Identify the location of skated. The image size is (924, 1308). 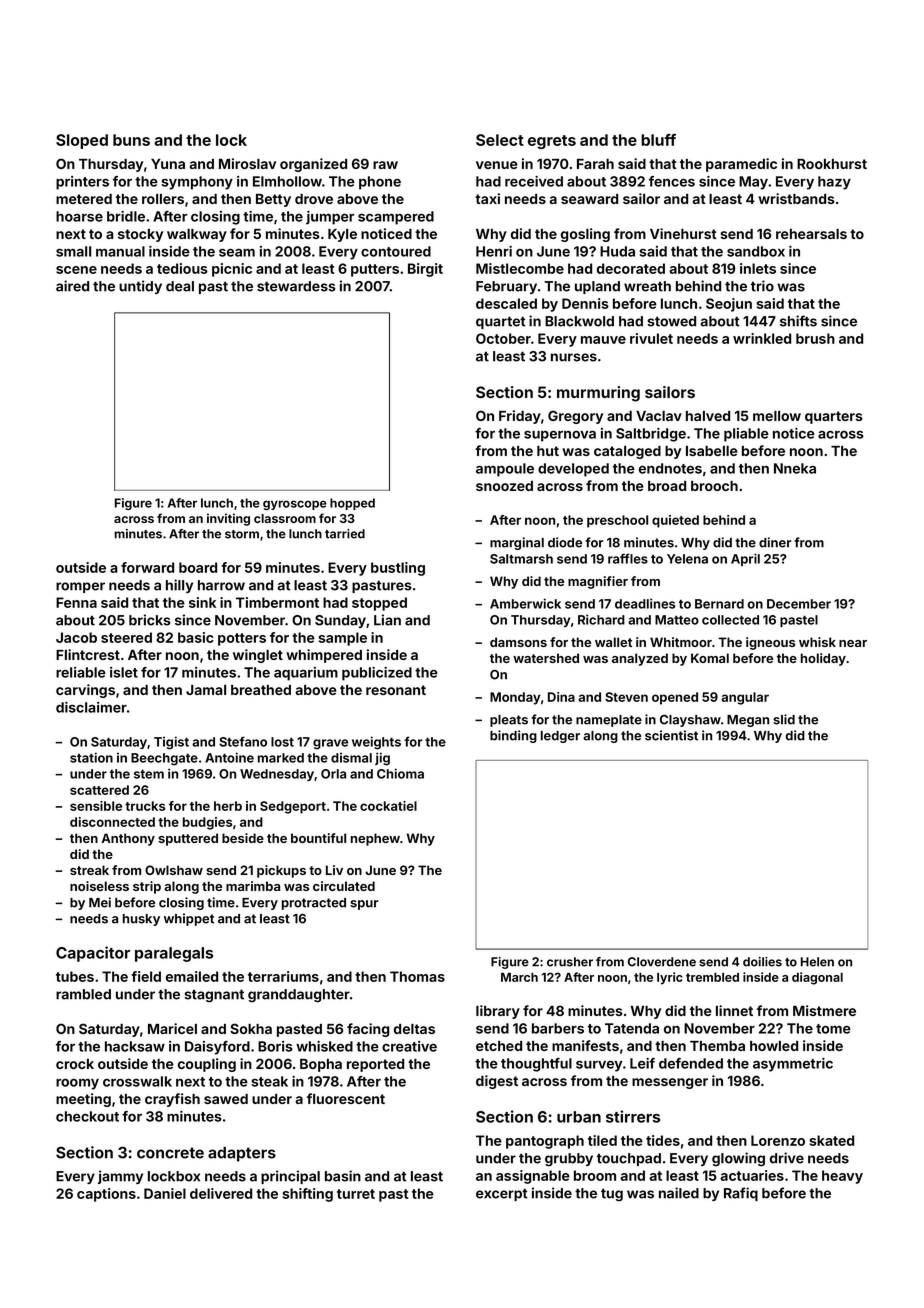
(831, 1140).
